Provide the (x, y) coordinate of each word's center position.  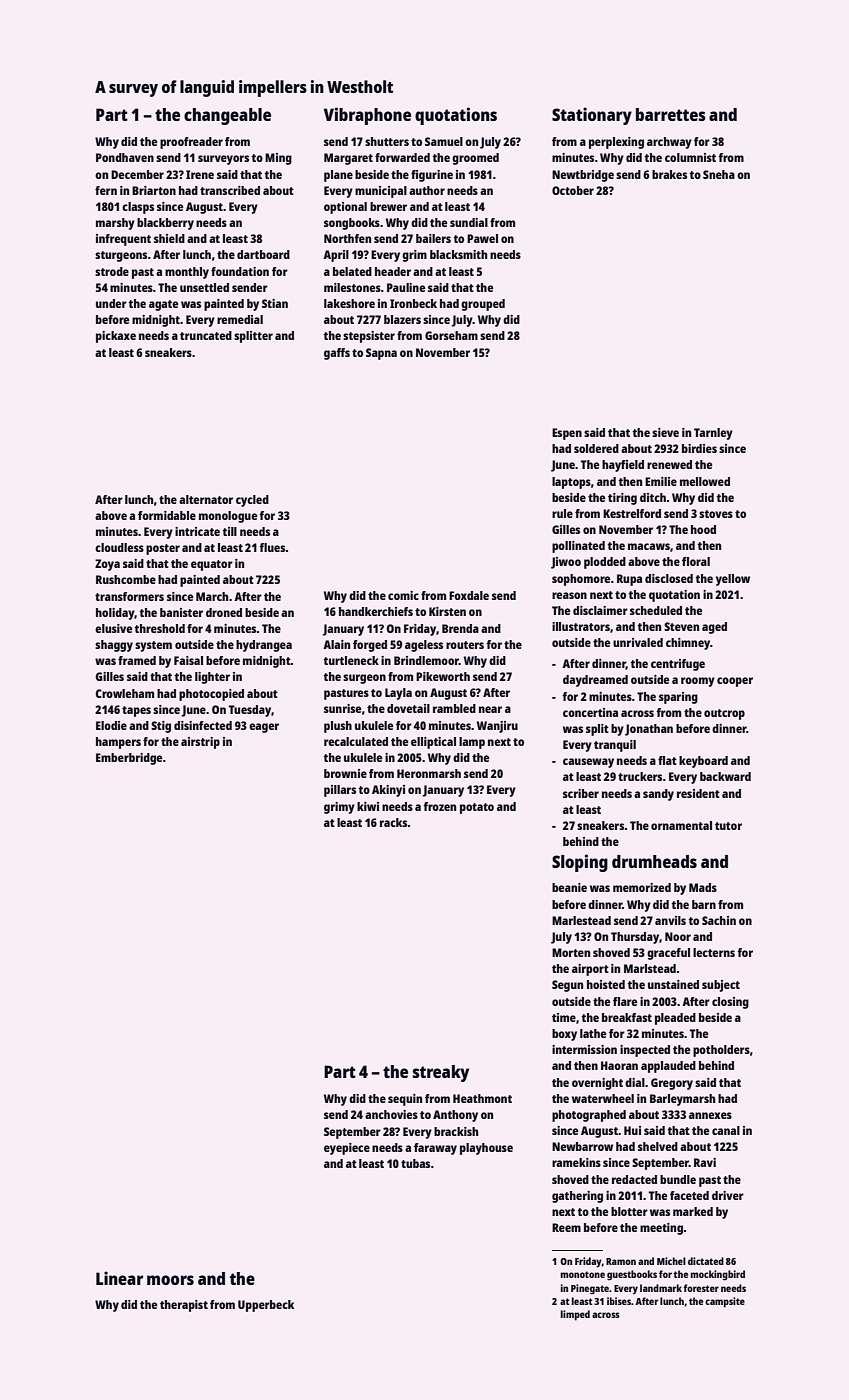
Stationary (592, 116)
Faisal (188, 660)
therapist (184, 1306)
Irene (200, 174)
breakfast (627, 1017)
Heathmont (482, 1098)
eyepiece (347, 1149)
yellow (733, 580)
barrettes (671, 114)
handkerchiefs (376, 611)
